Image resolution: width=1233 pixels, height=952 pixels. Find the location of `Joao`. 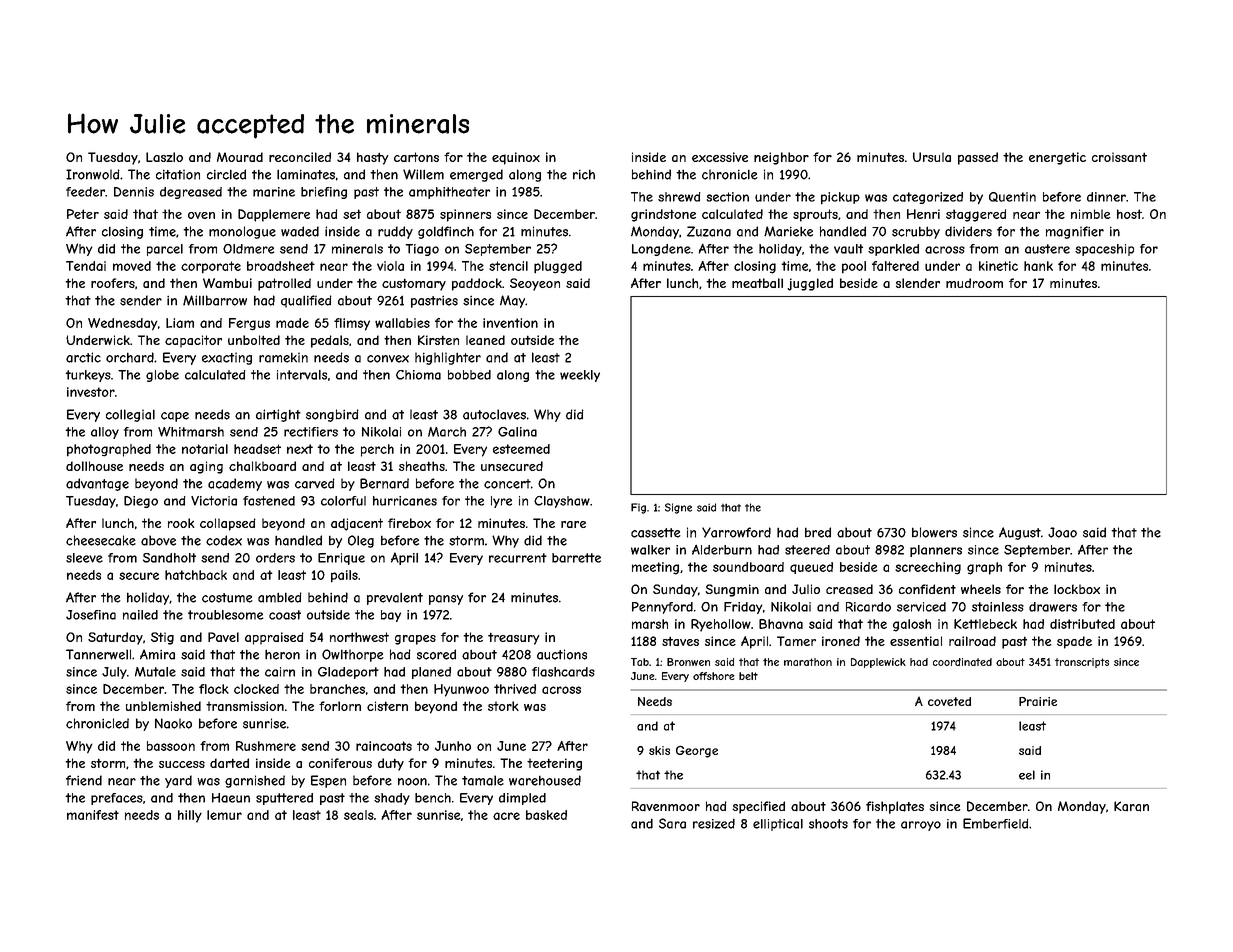

Joao is located at coordinates (1062, 532).
